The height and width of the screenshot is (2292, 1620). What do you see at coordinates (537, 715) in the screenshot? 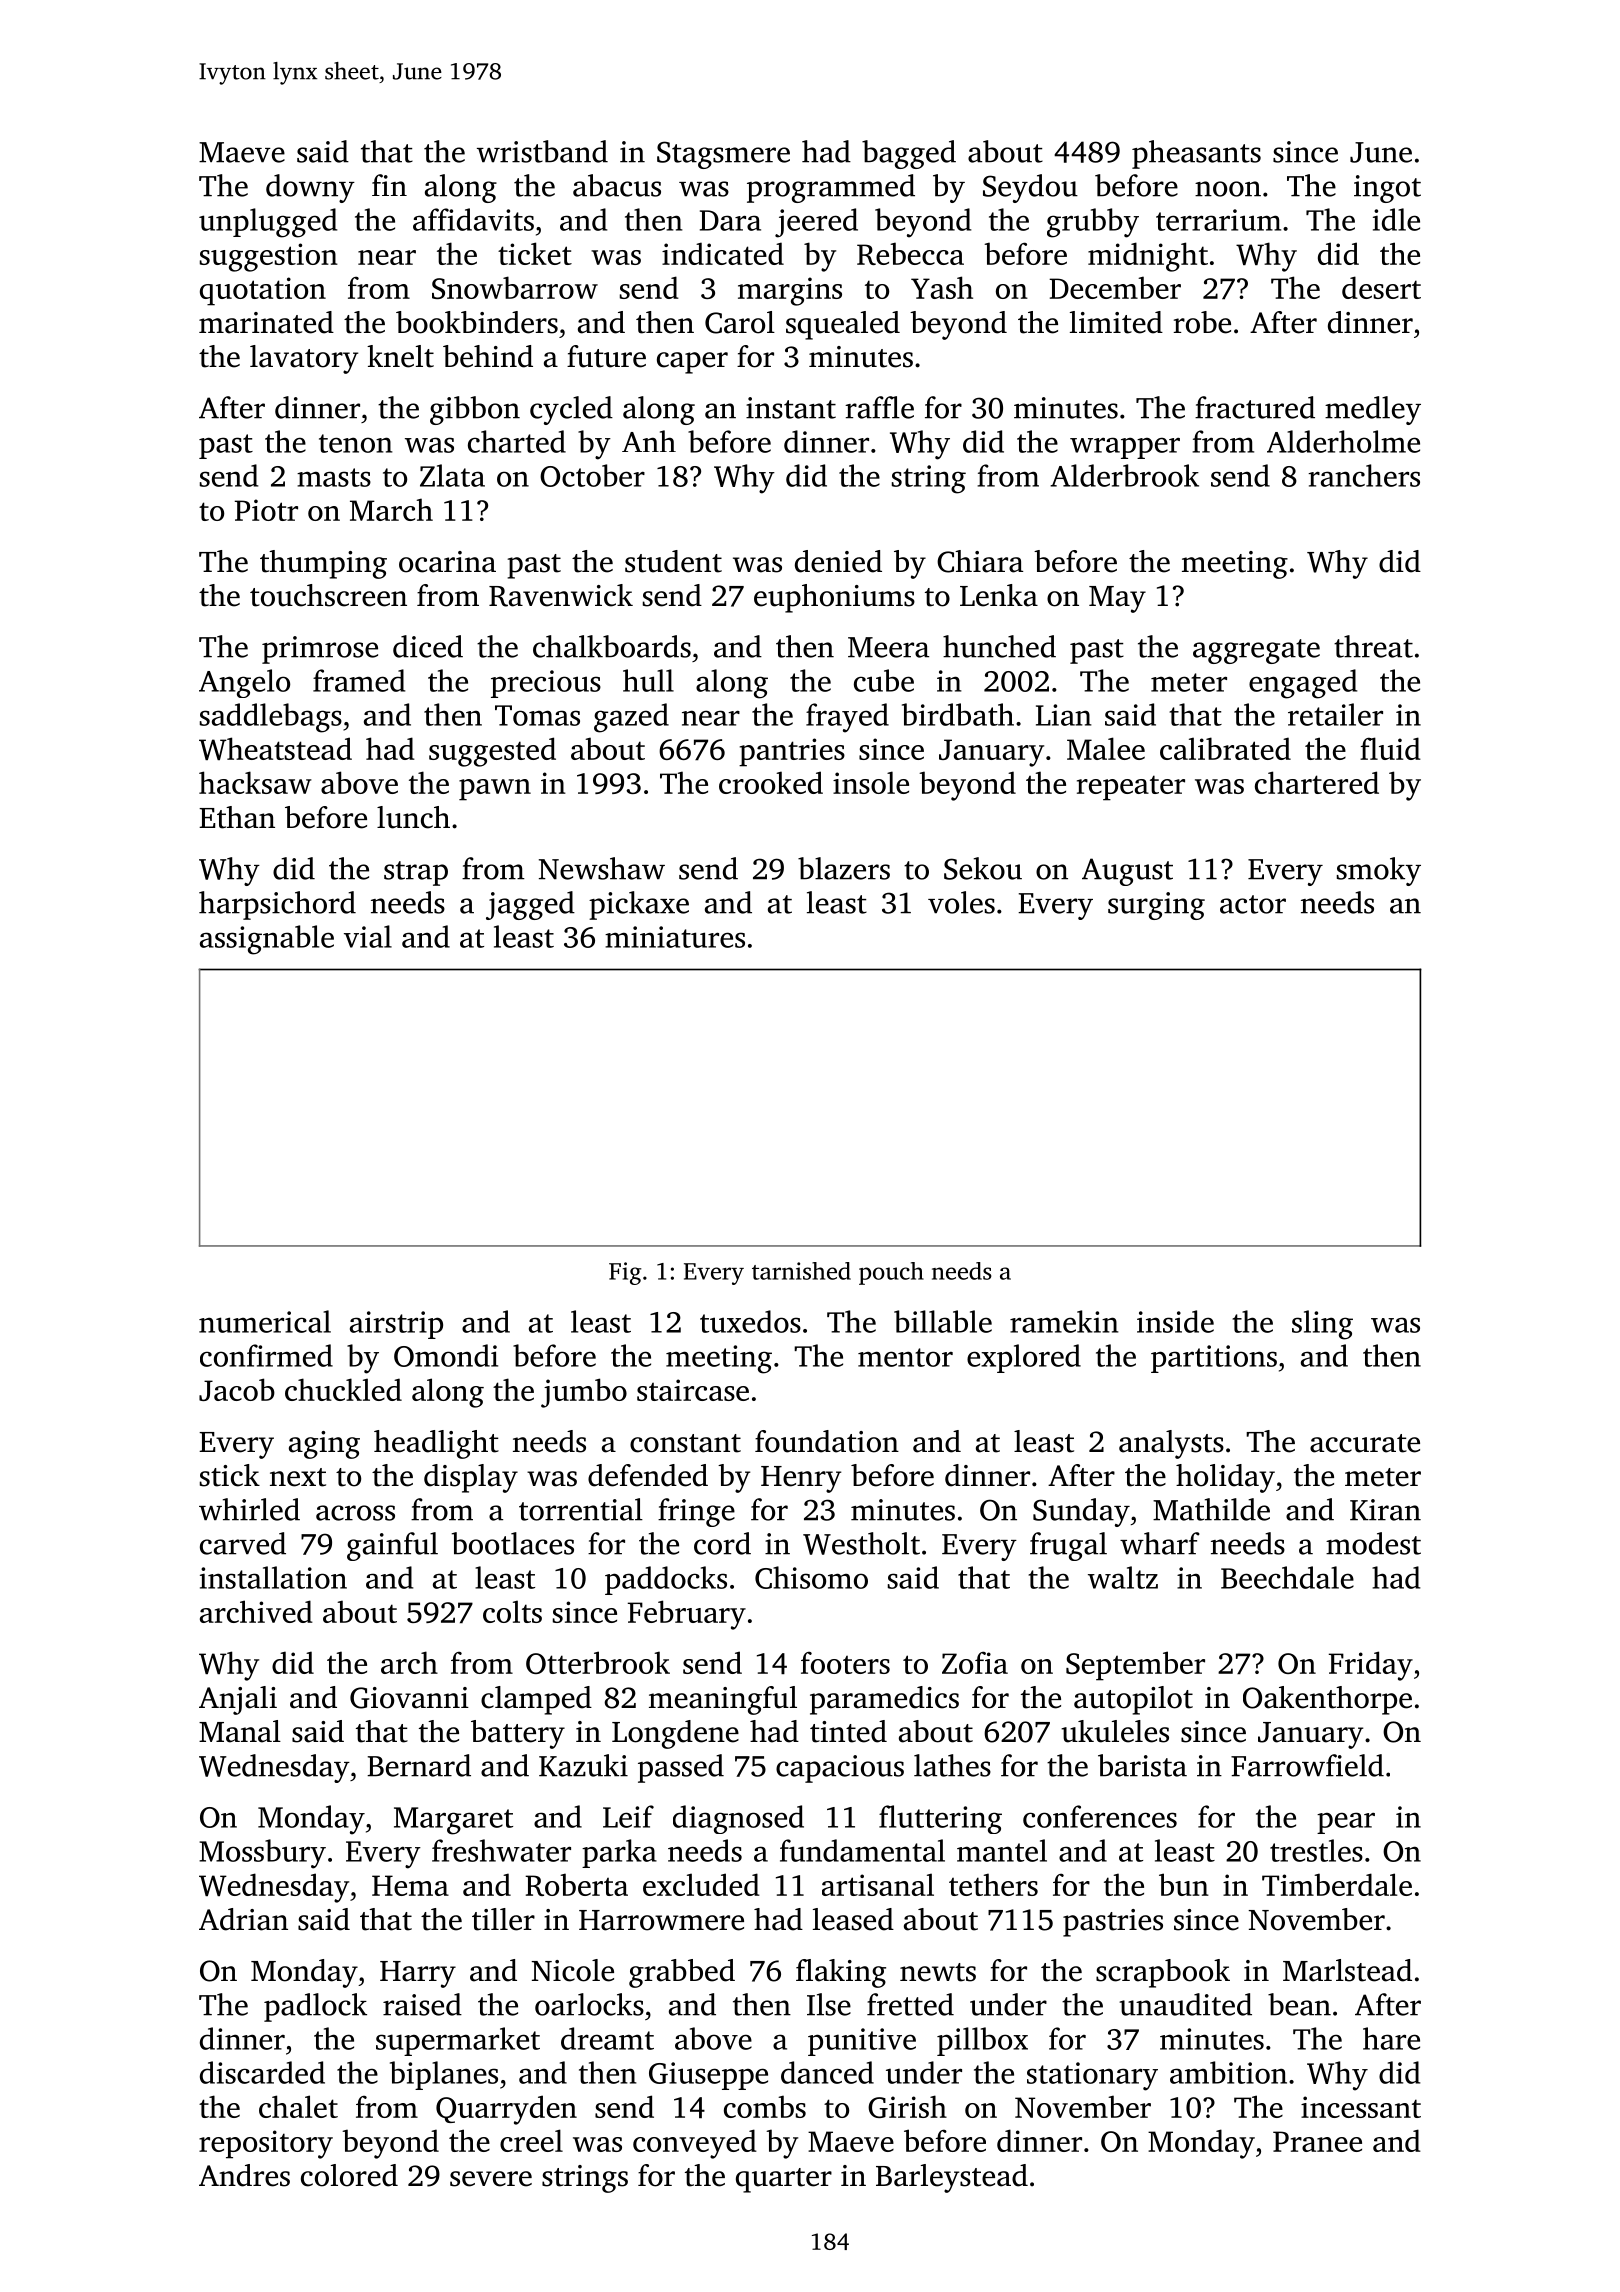
I see `Tomas` at bounding box center [537, 715].
